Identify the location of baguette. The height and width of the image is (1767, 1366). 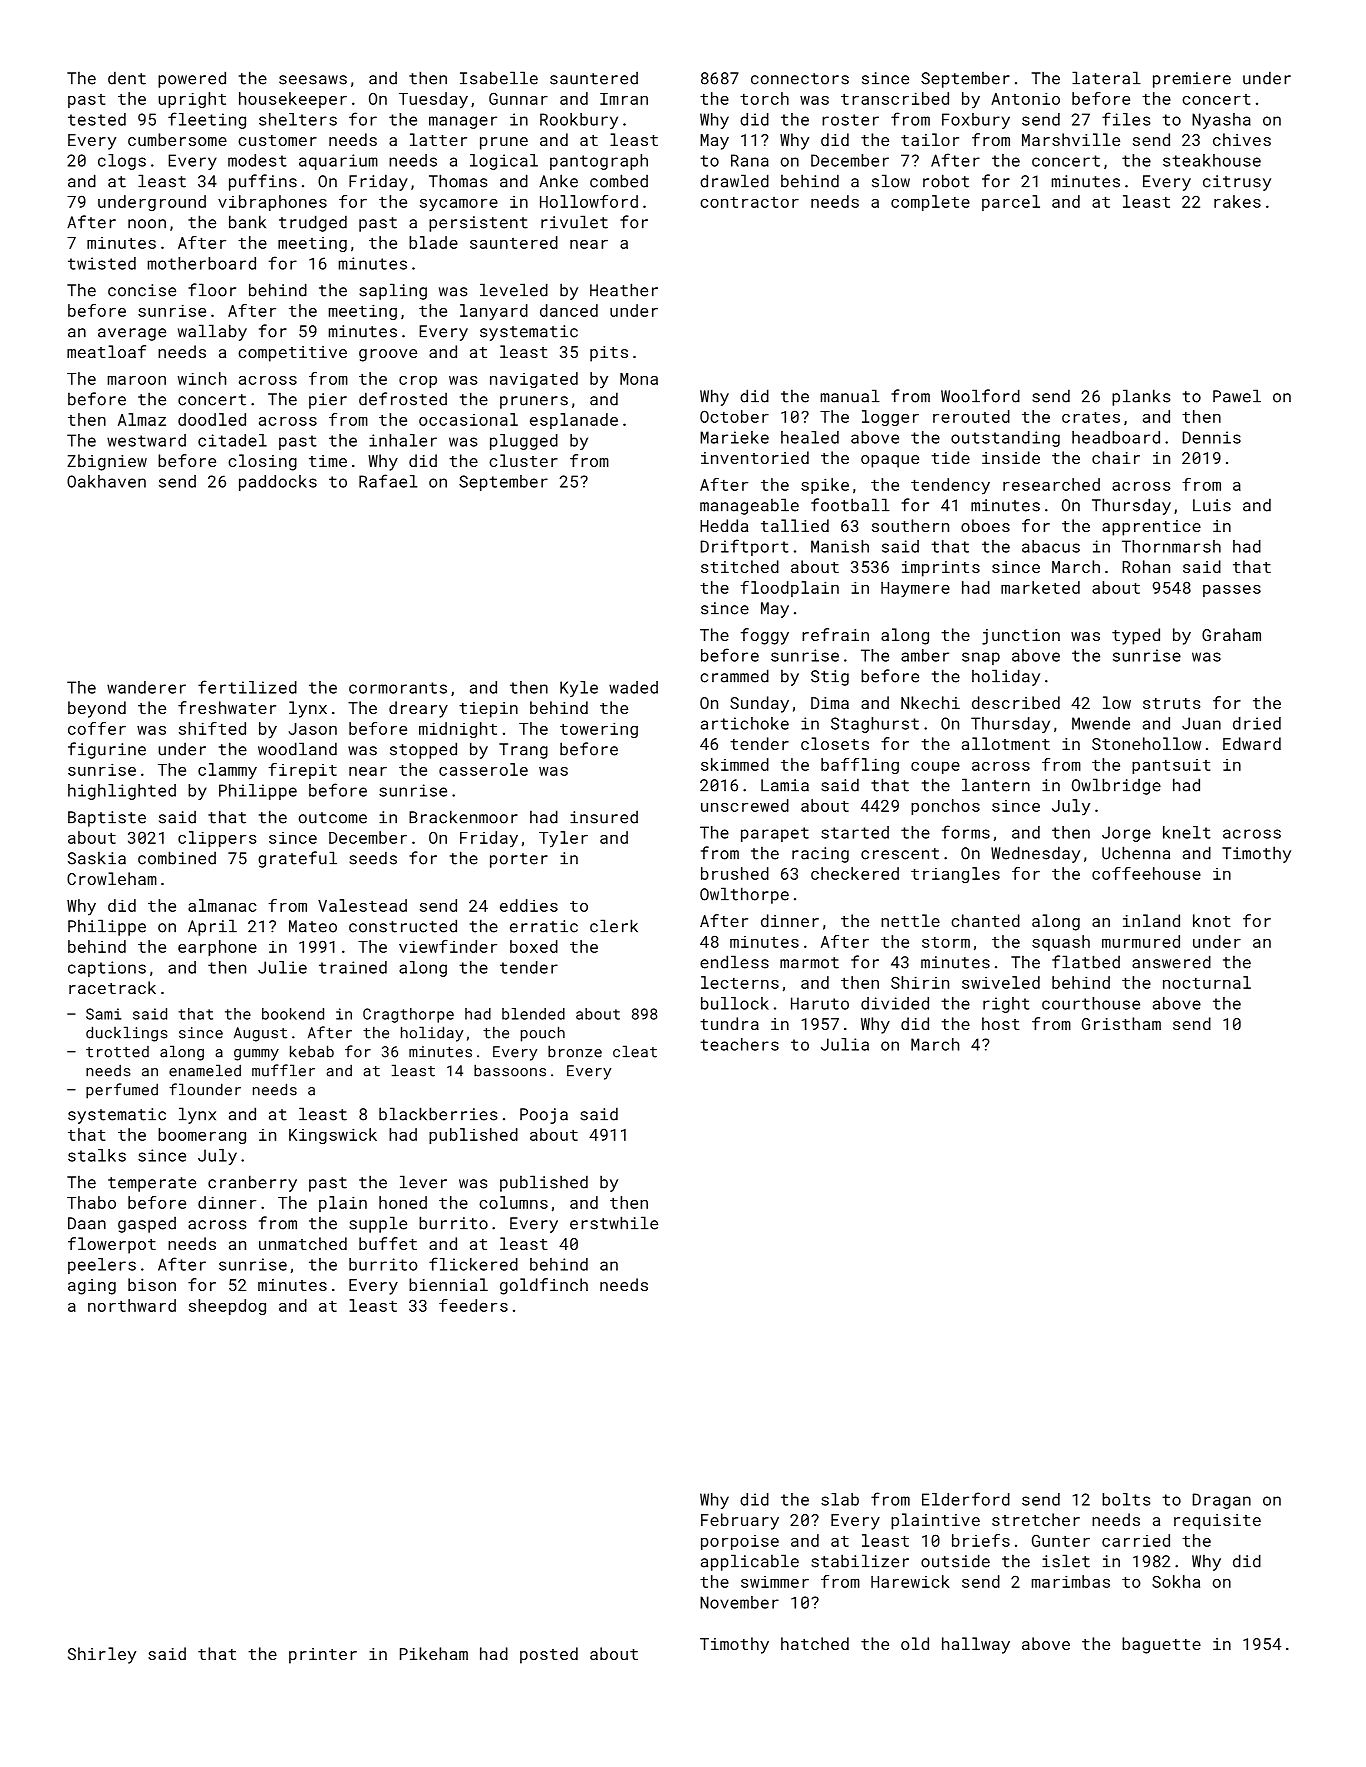
(1161, 1645).
